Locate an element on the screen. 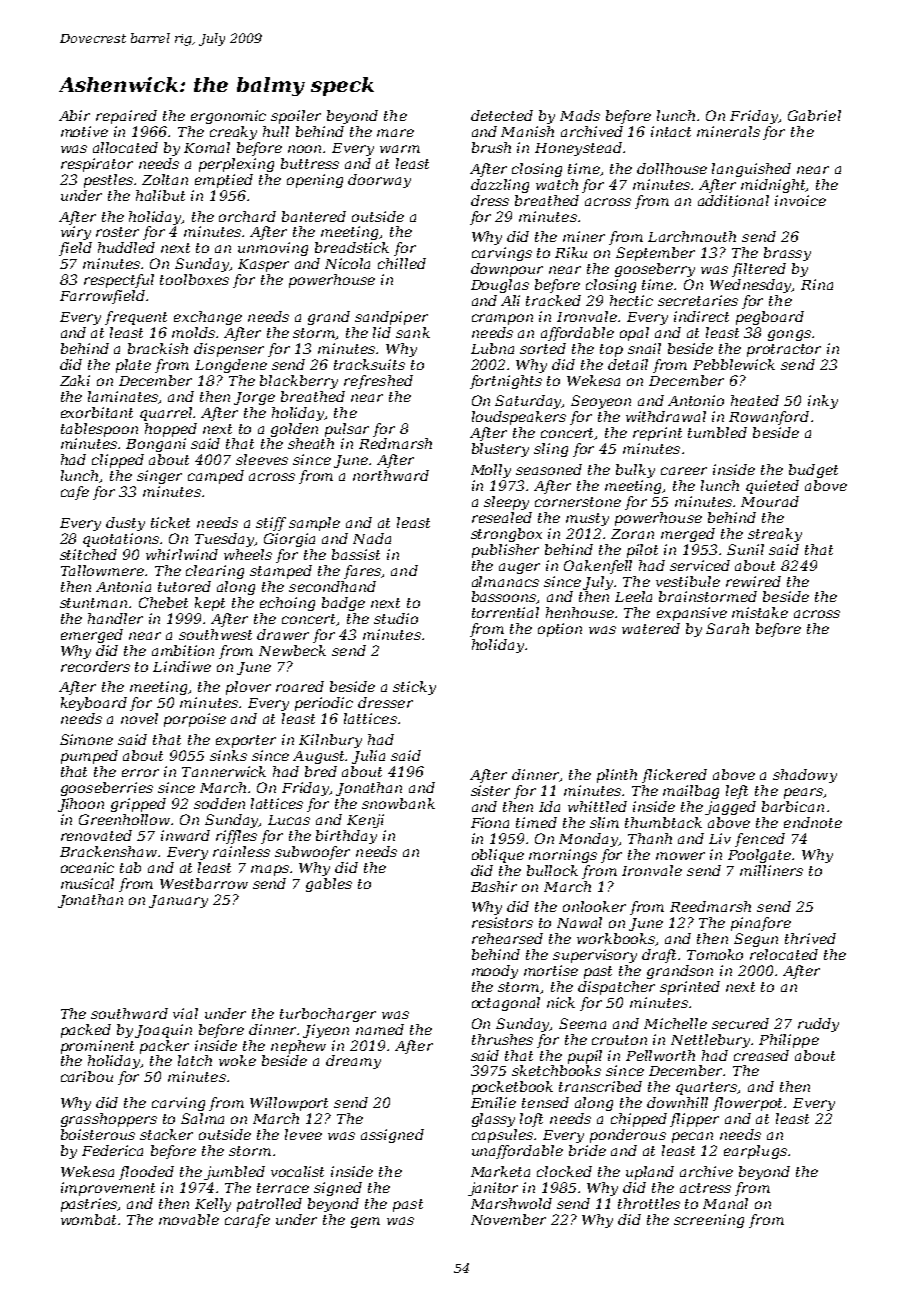 The width and height of the screenshot is (908, 1316). Brackenshaw is located at coordinates (108, 851).
